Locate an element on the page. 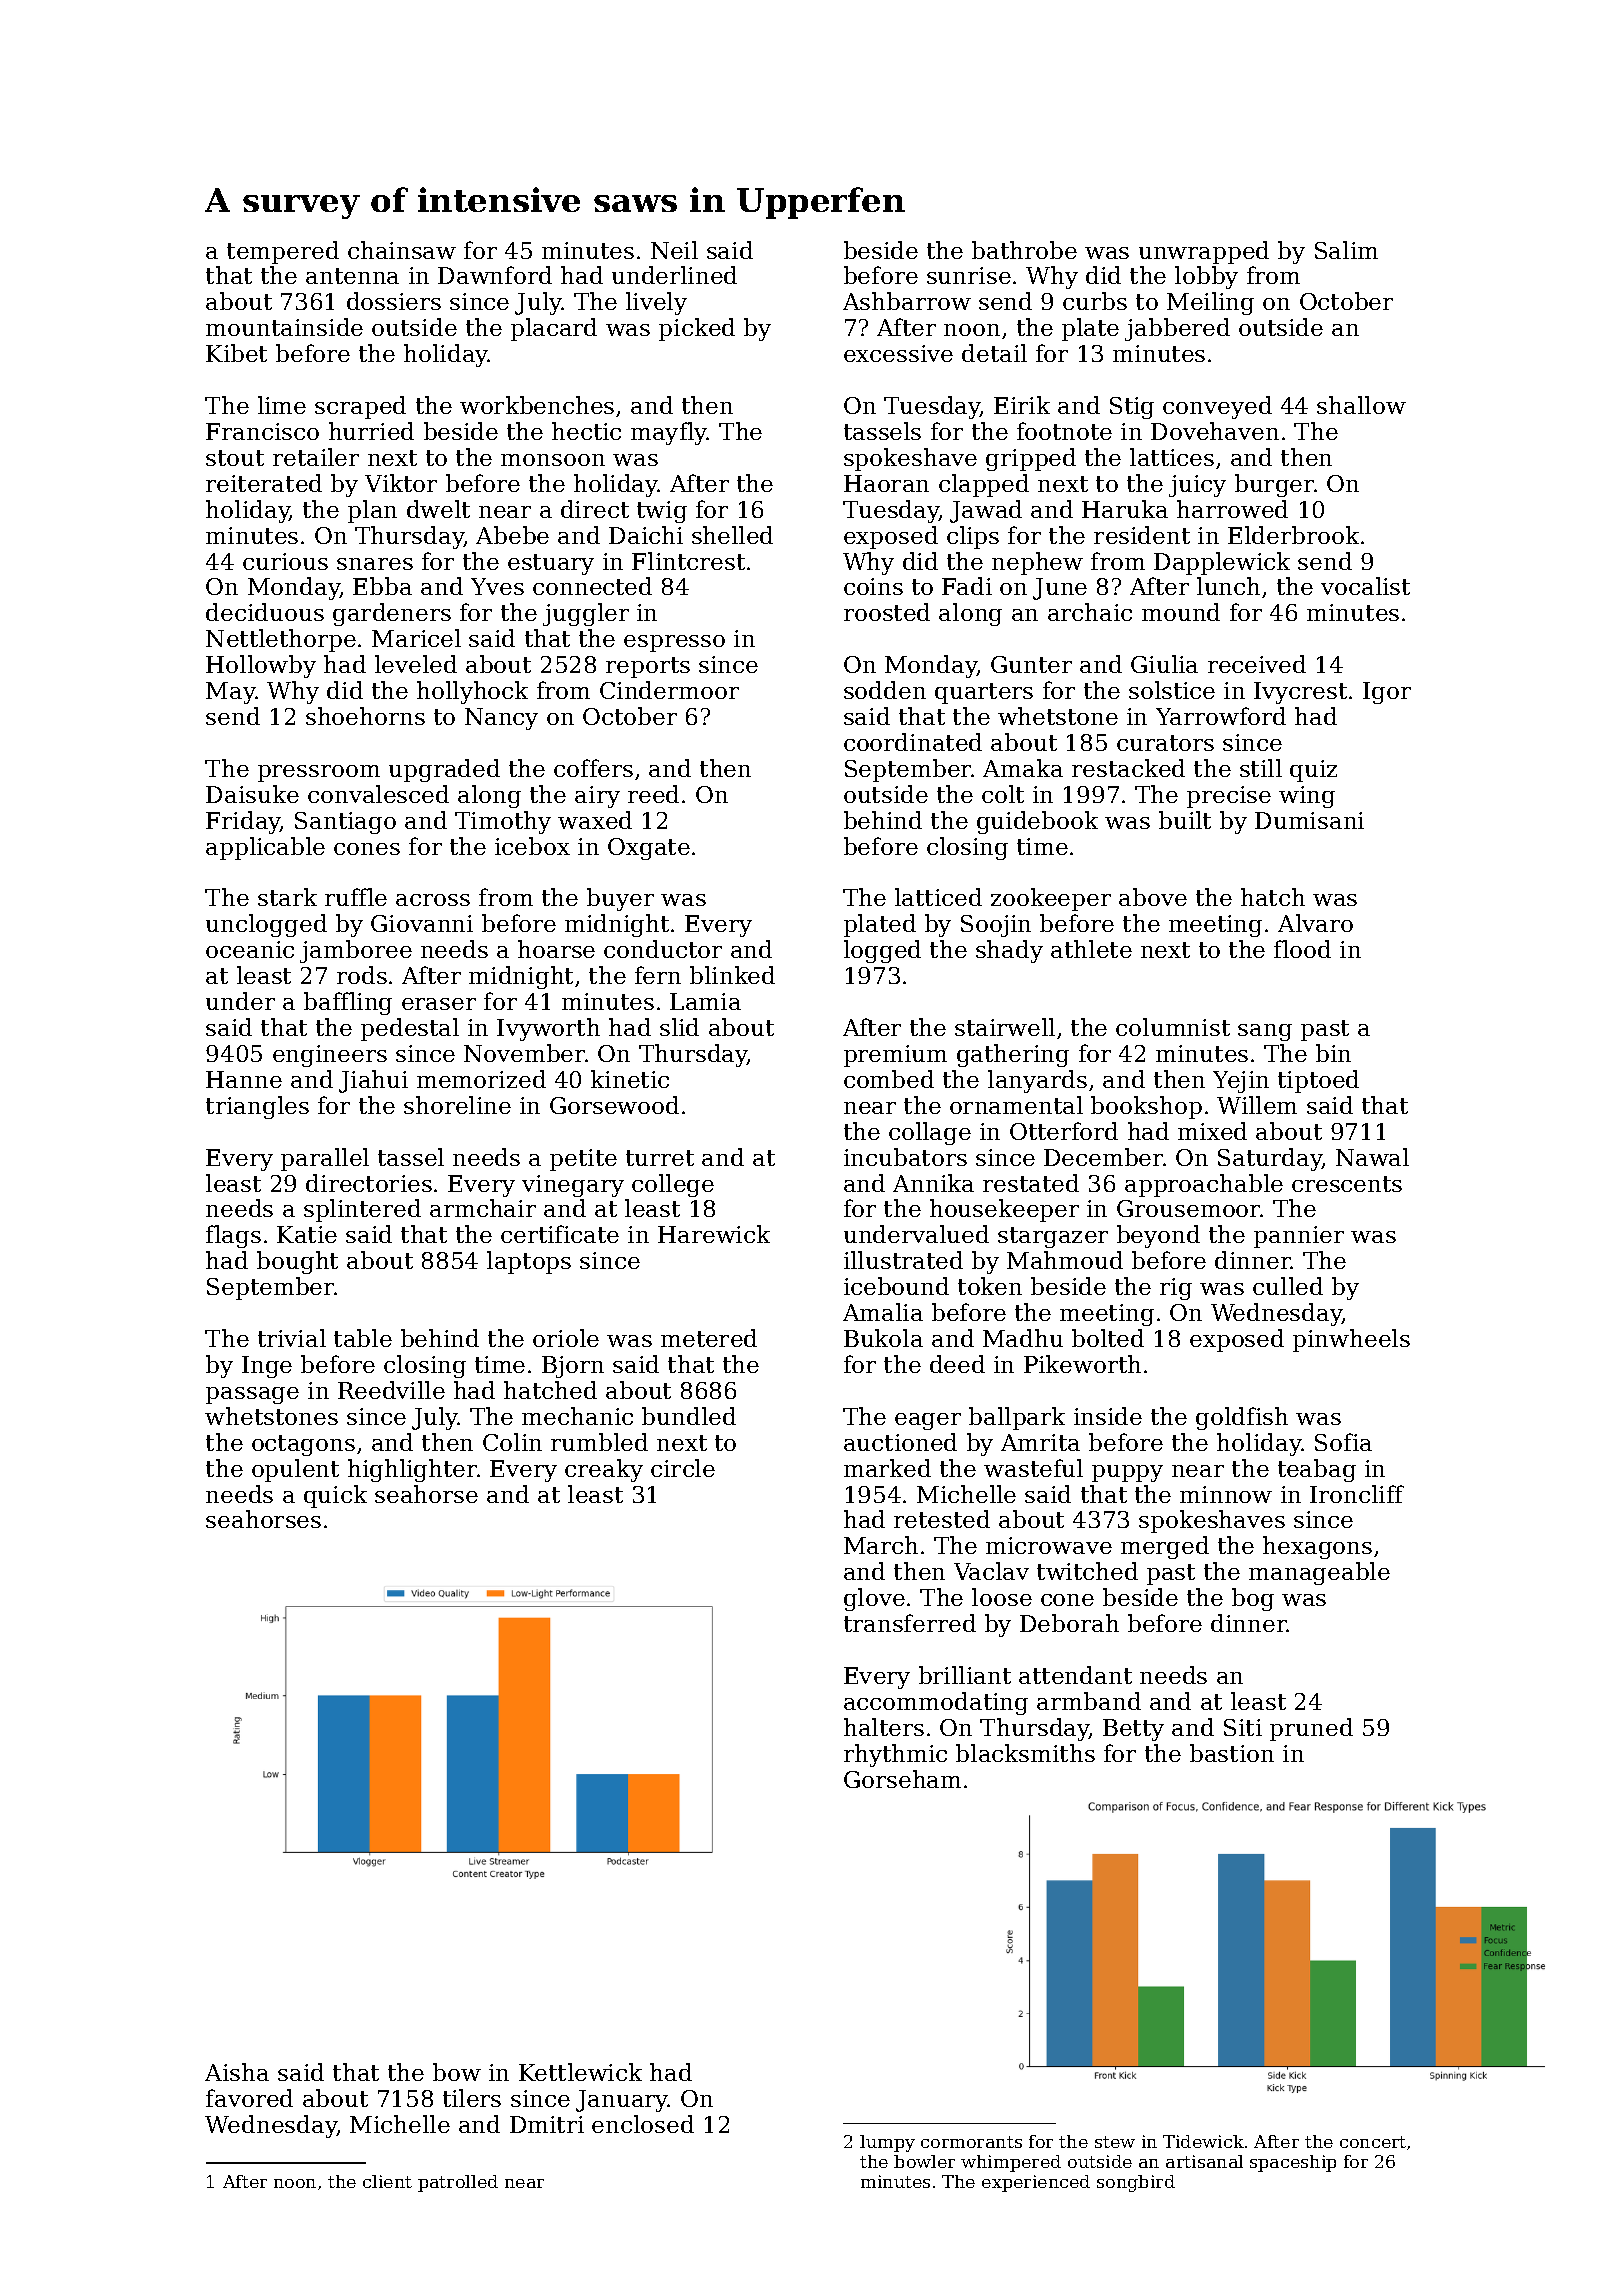 This page has height=2292, width=1620. jabbered is located at coordinates (1177, 329).
